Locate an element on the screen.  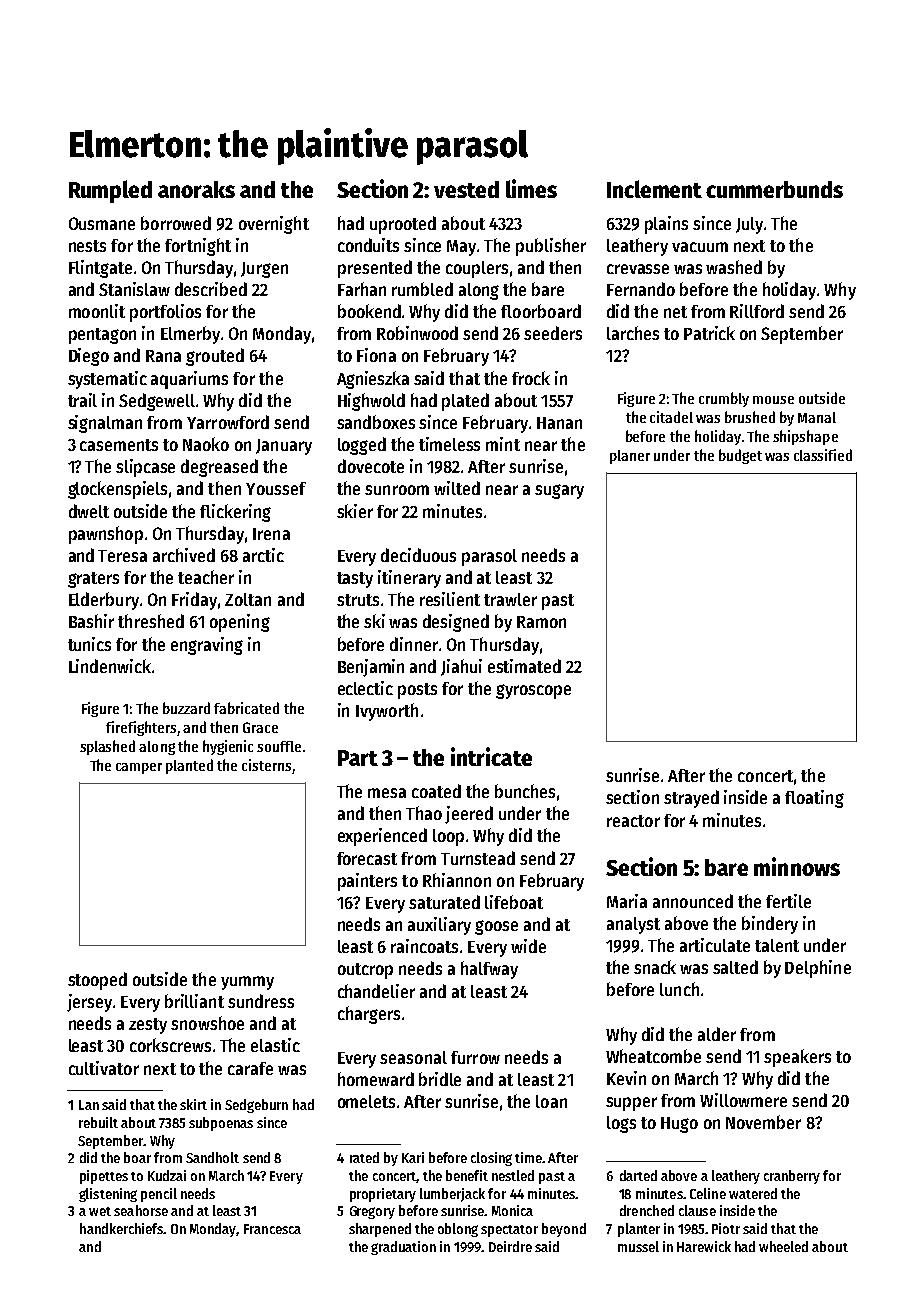
wheeled is located at coordinates (783, 1246).
